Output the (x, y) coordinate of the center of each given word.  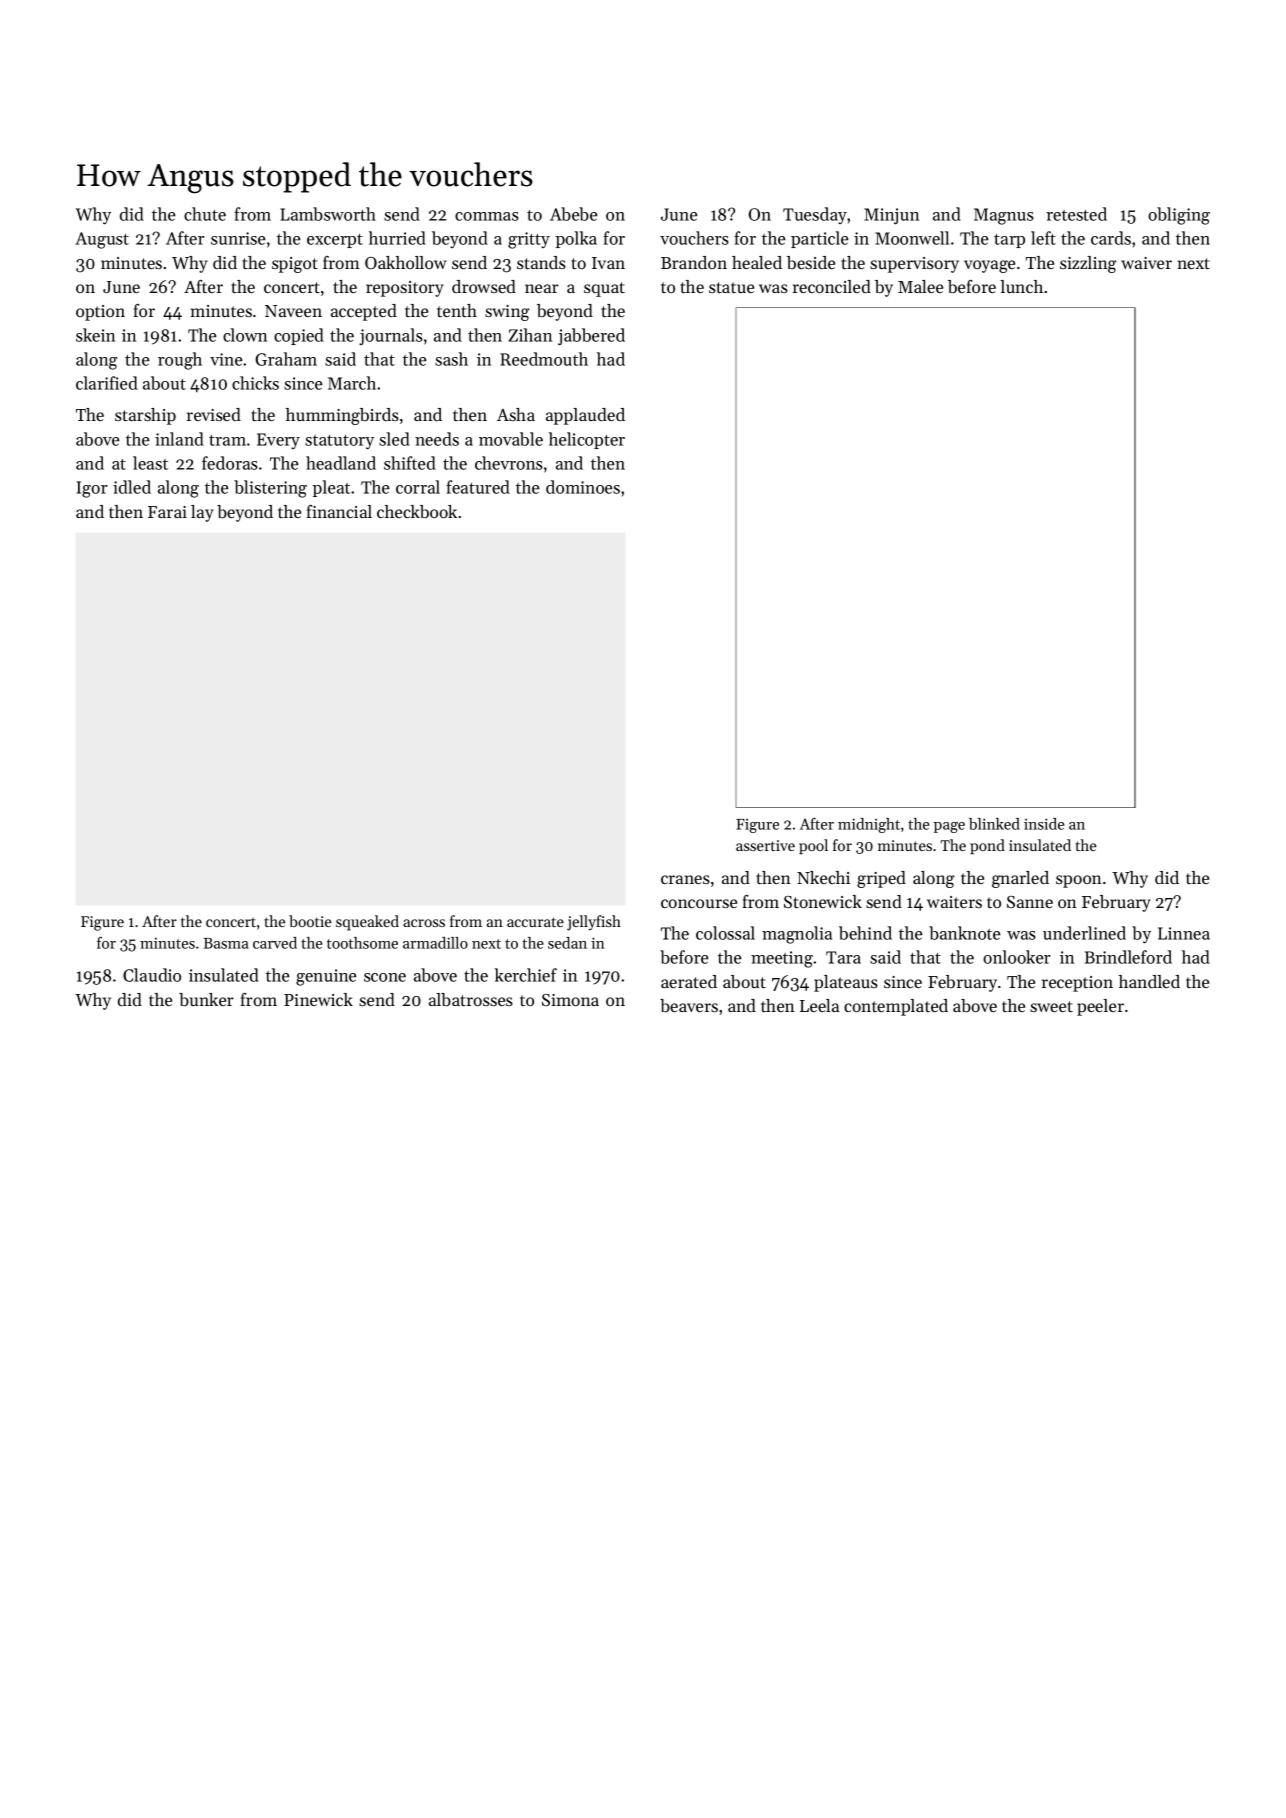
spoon (1079, 881)
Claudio (152, 975)
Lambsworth (328, 214)
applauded (585, 416)
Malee (920, 286)
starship (145, 416)
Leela (819, 1005)
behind (865, 933)
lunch (1021, 286)
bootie (310, 921)
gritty (529, 240)
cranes (685, 879)
